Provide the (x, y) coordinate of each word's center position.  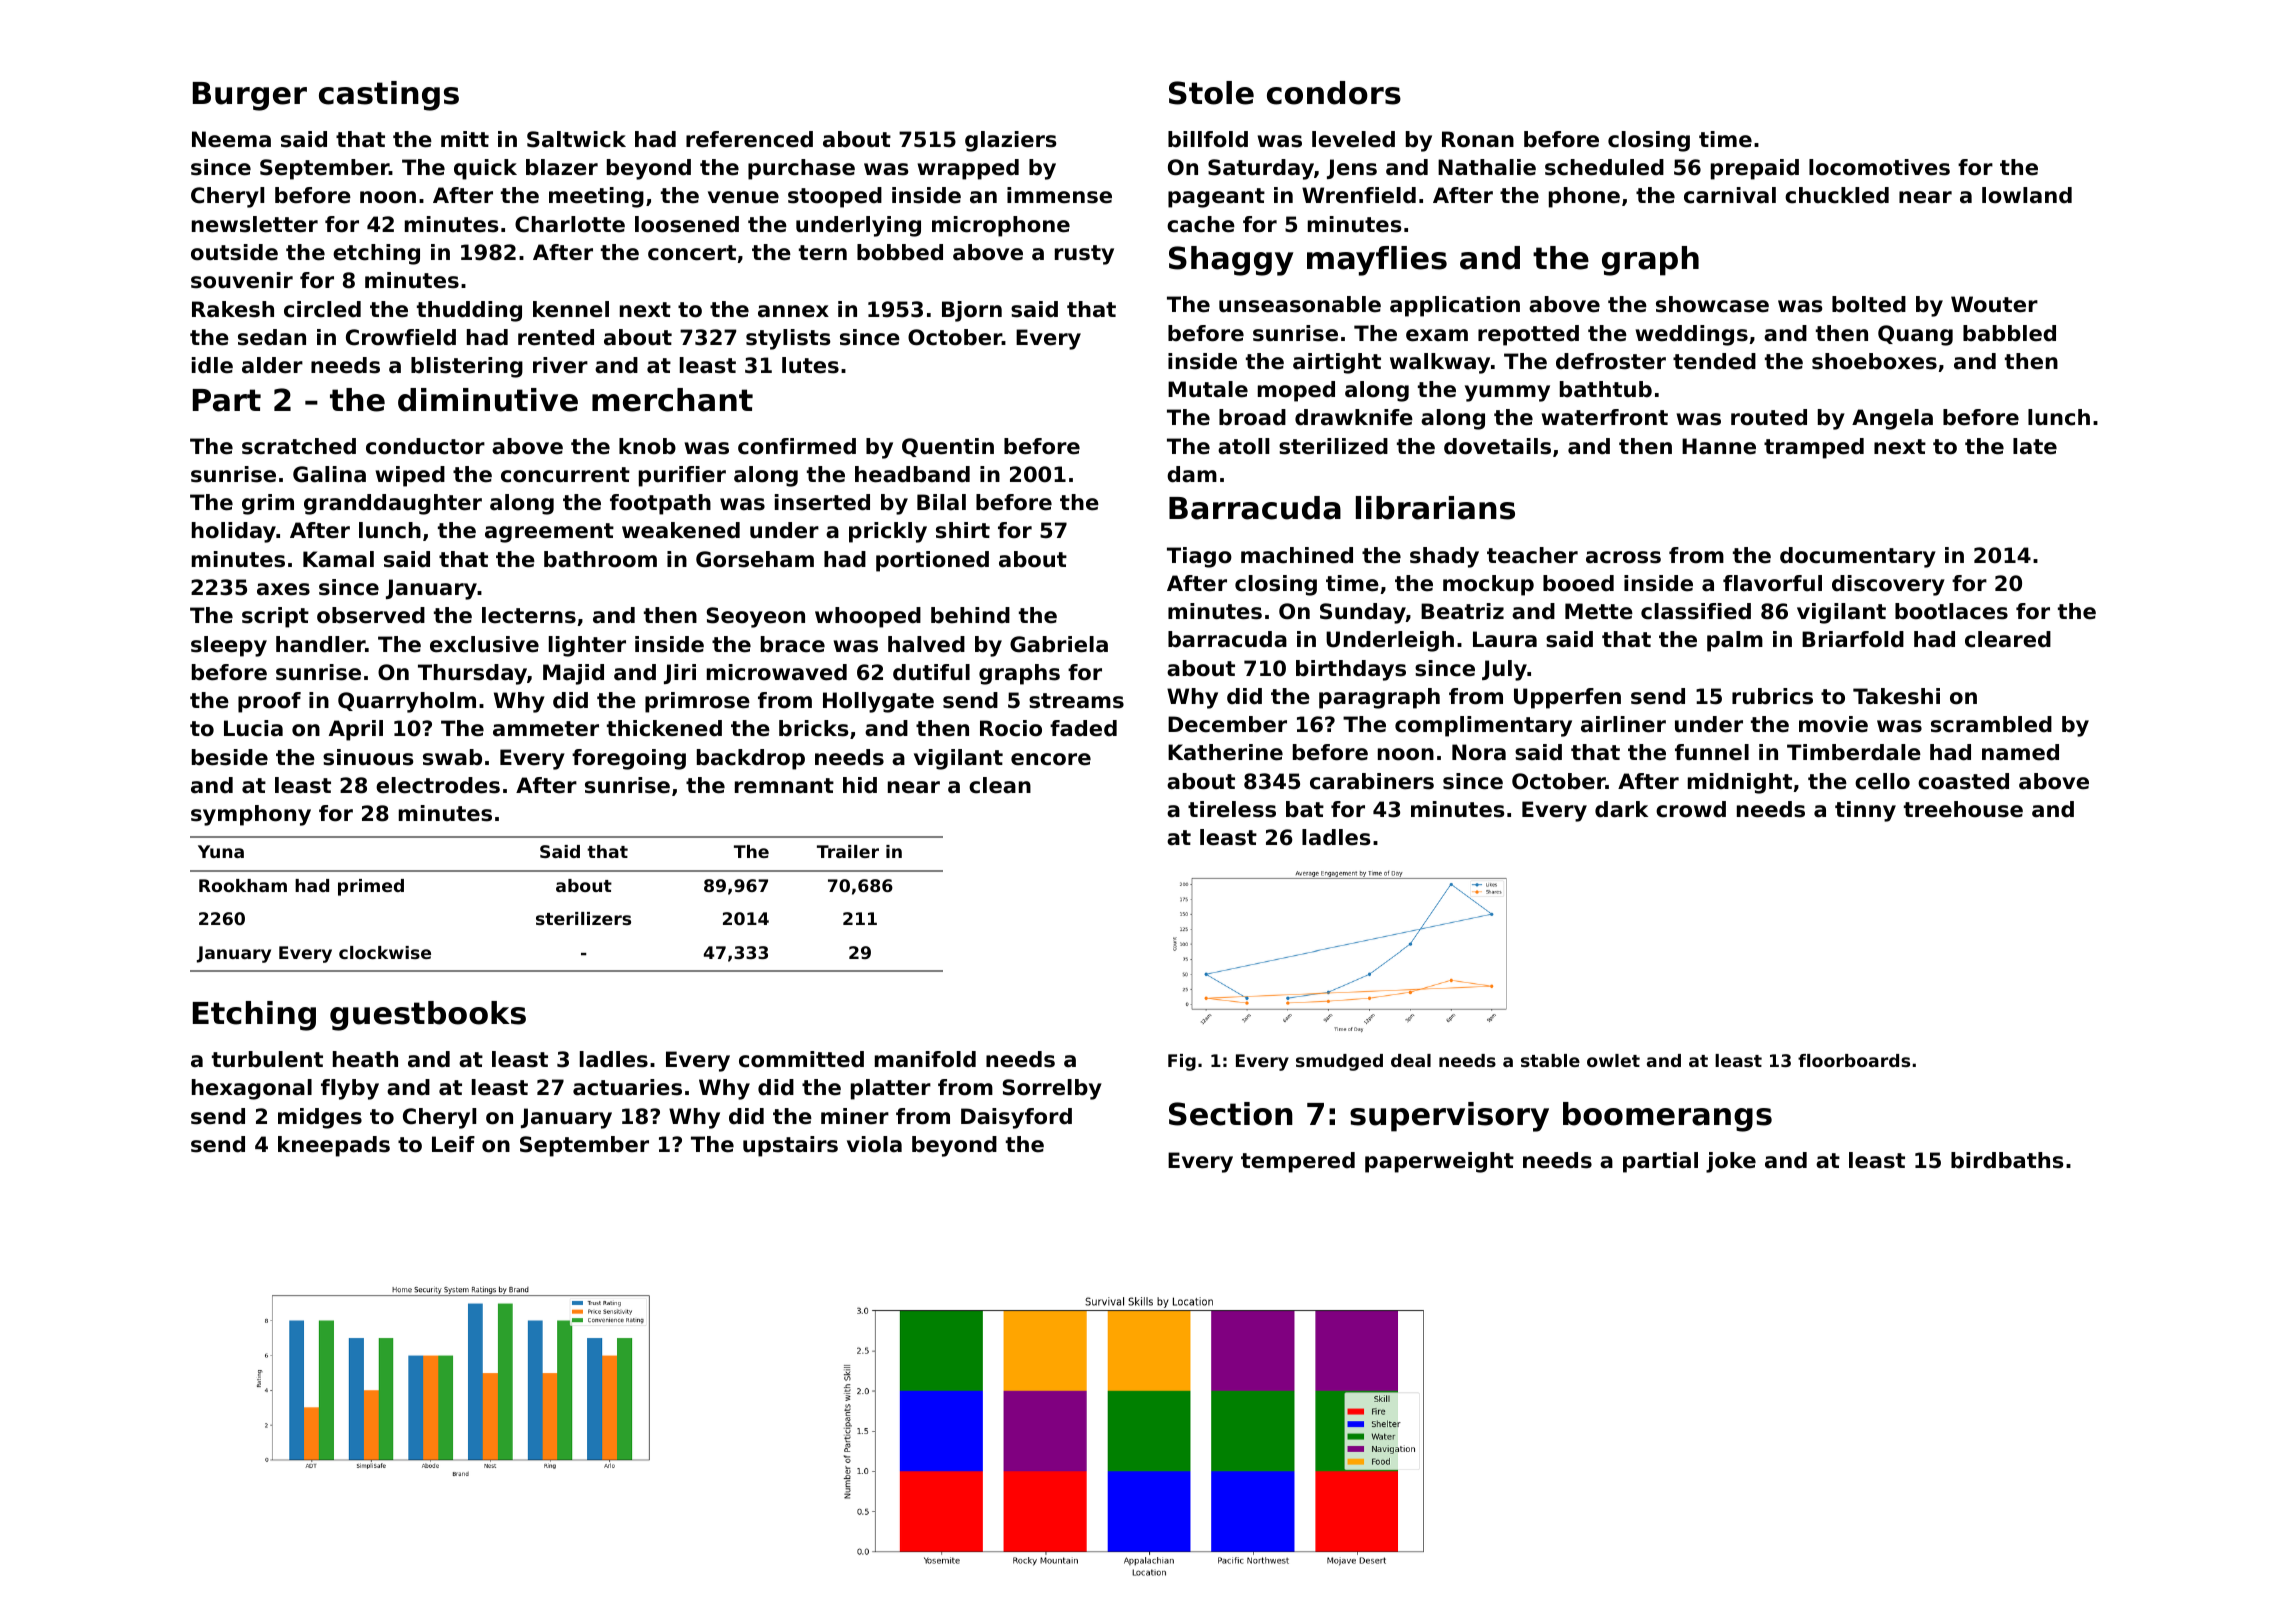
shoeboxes (1874, 361)
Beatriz (1462, 611)
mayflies (1377, 261)
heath (365, 1059)
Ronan (1478, 139)
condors (1334, 93)
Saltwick (576, 139)
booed (1578, 583)
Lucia (253, 728)
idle (212, 365)
